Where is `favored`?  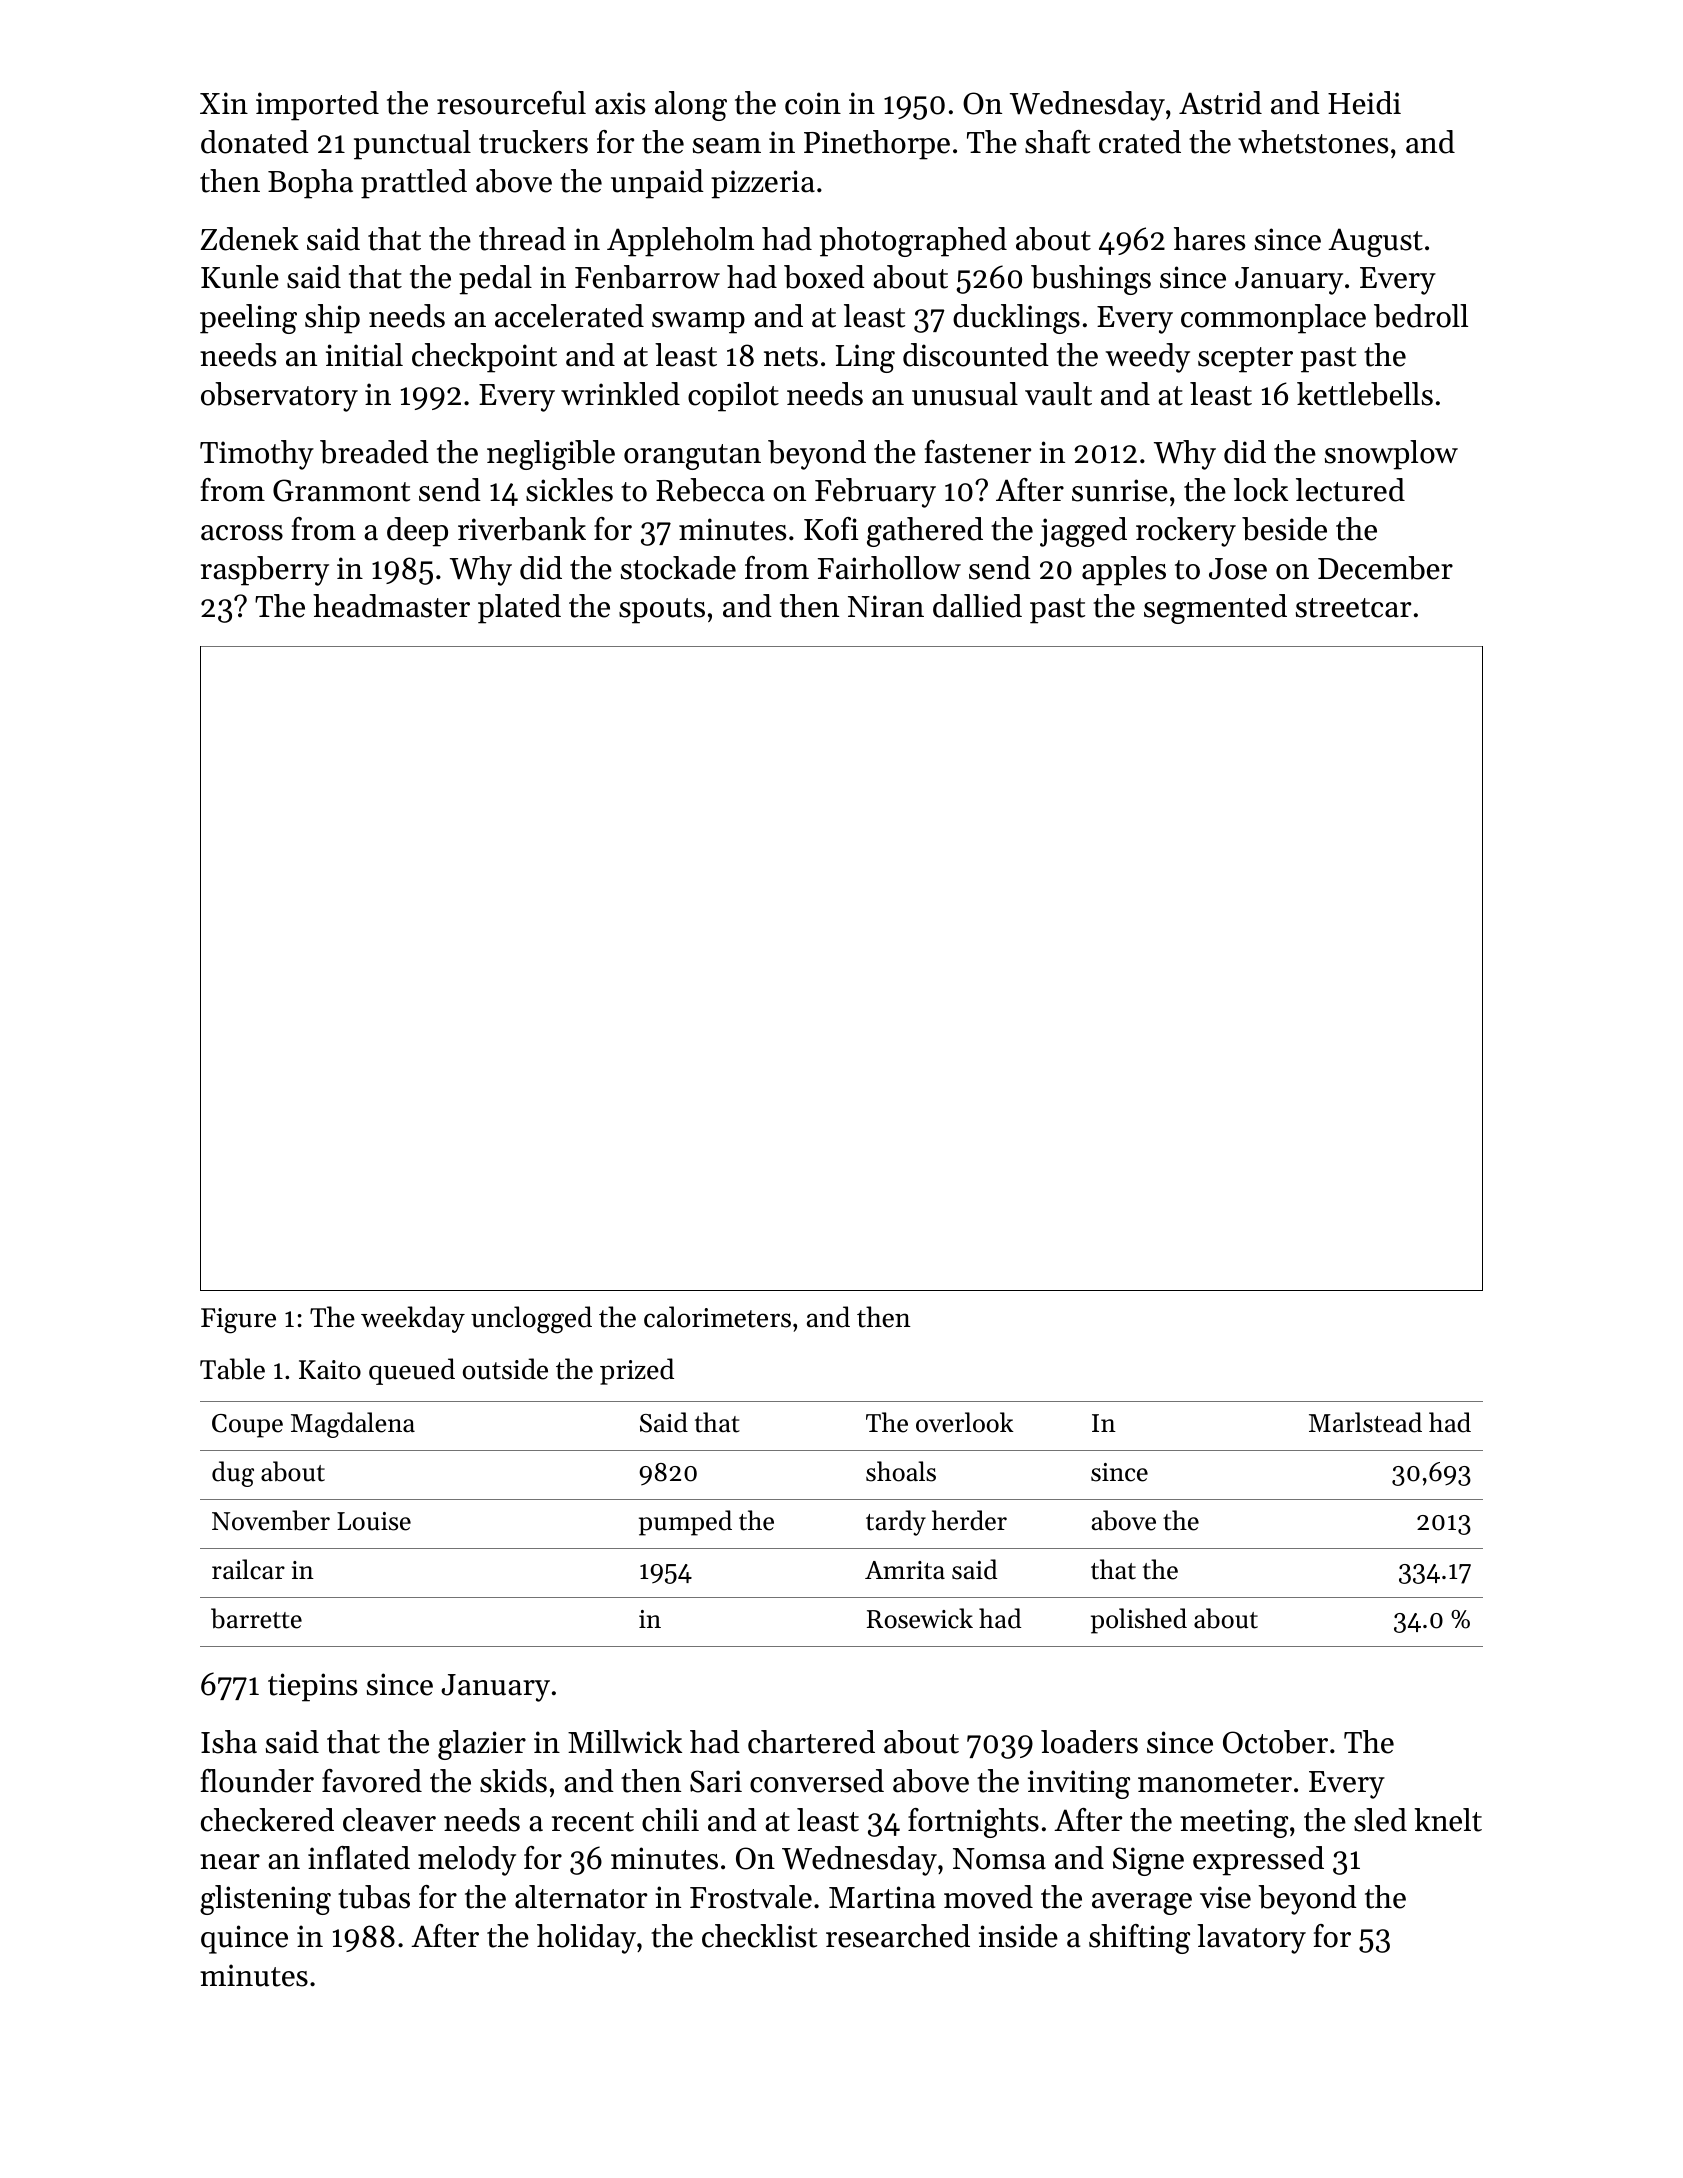
favored is located at coordinates (372, 1781).
